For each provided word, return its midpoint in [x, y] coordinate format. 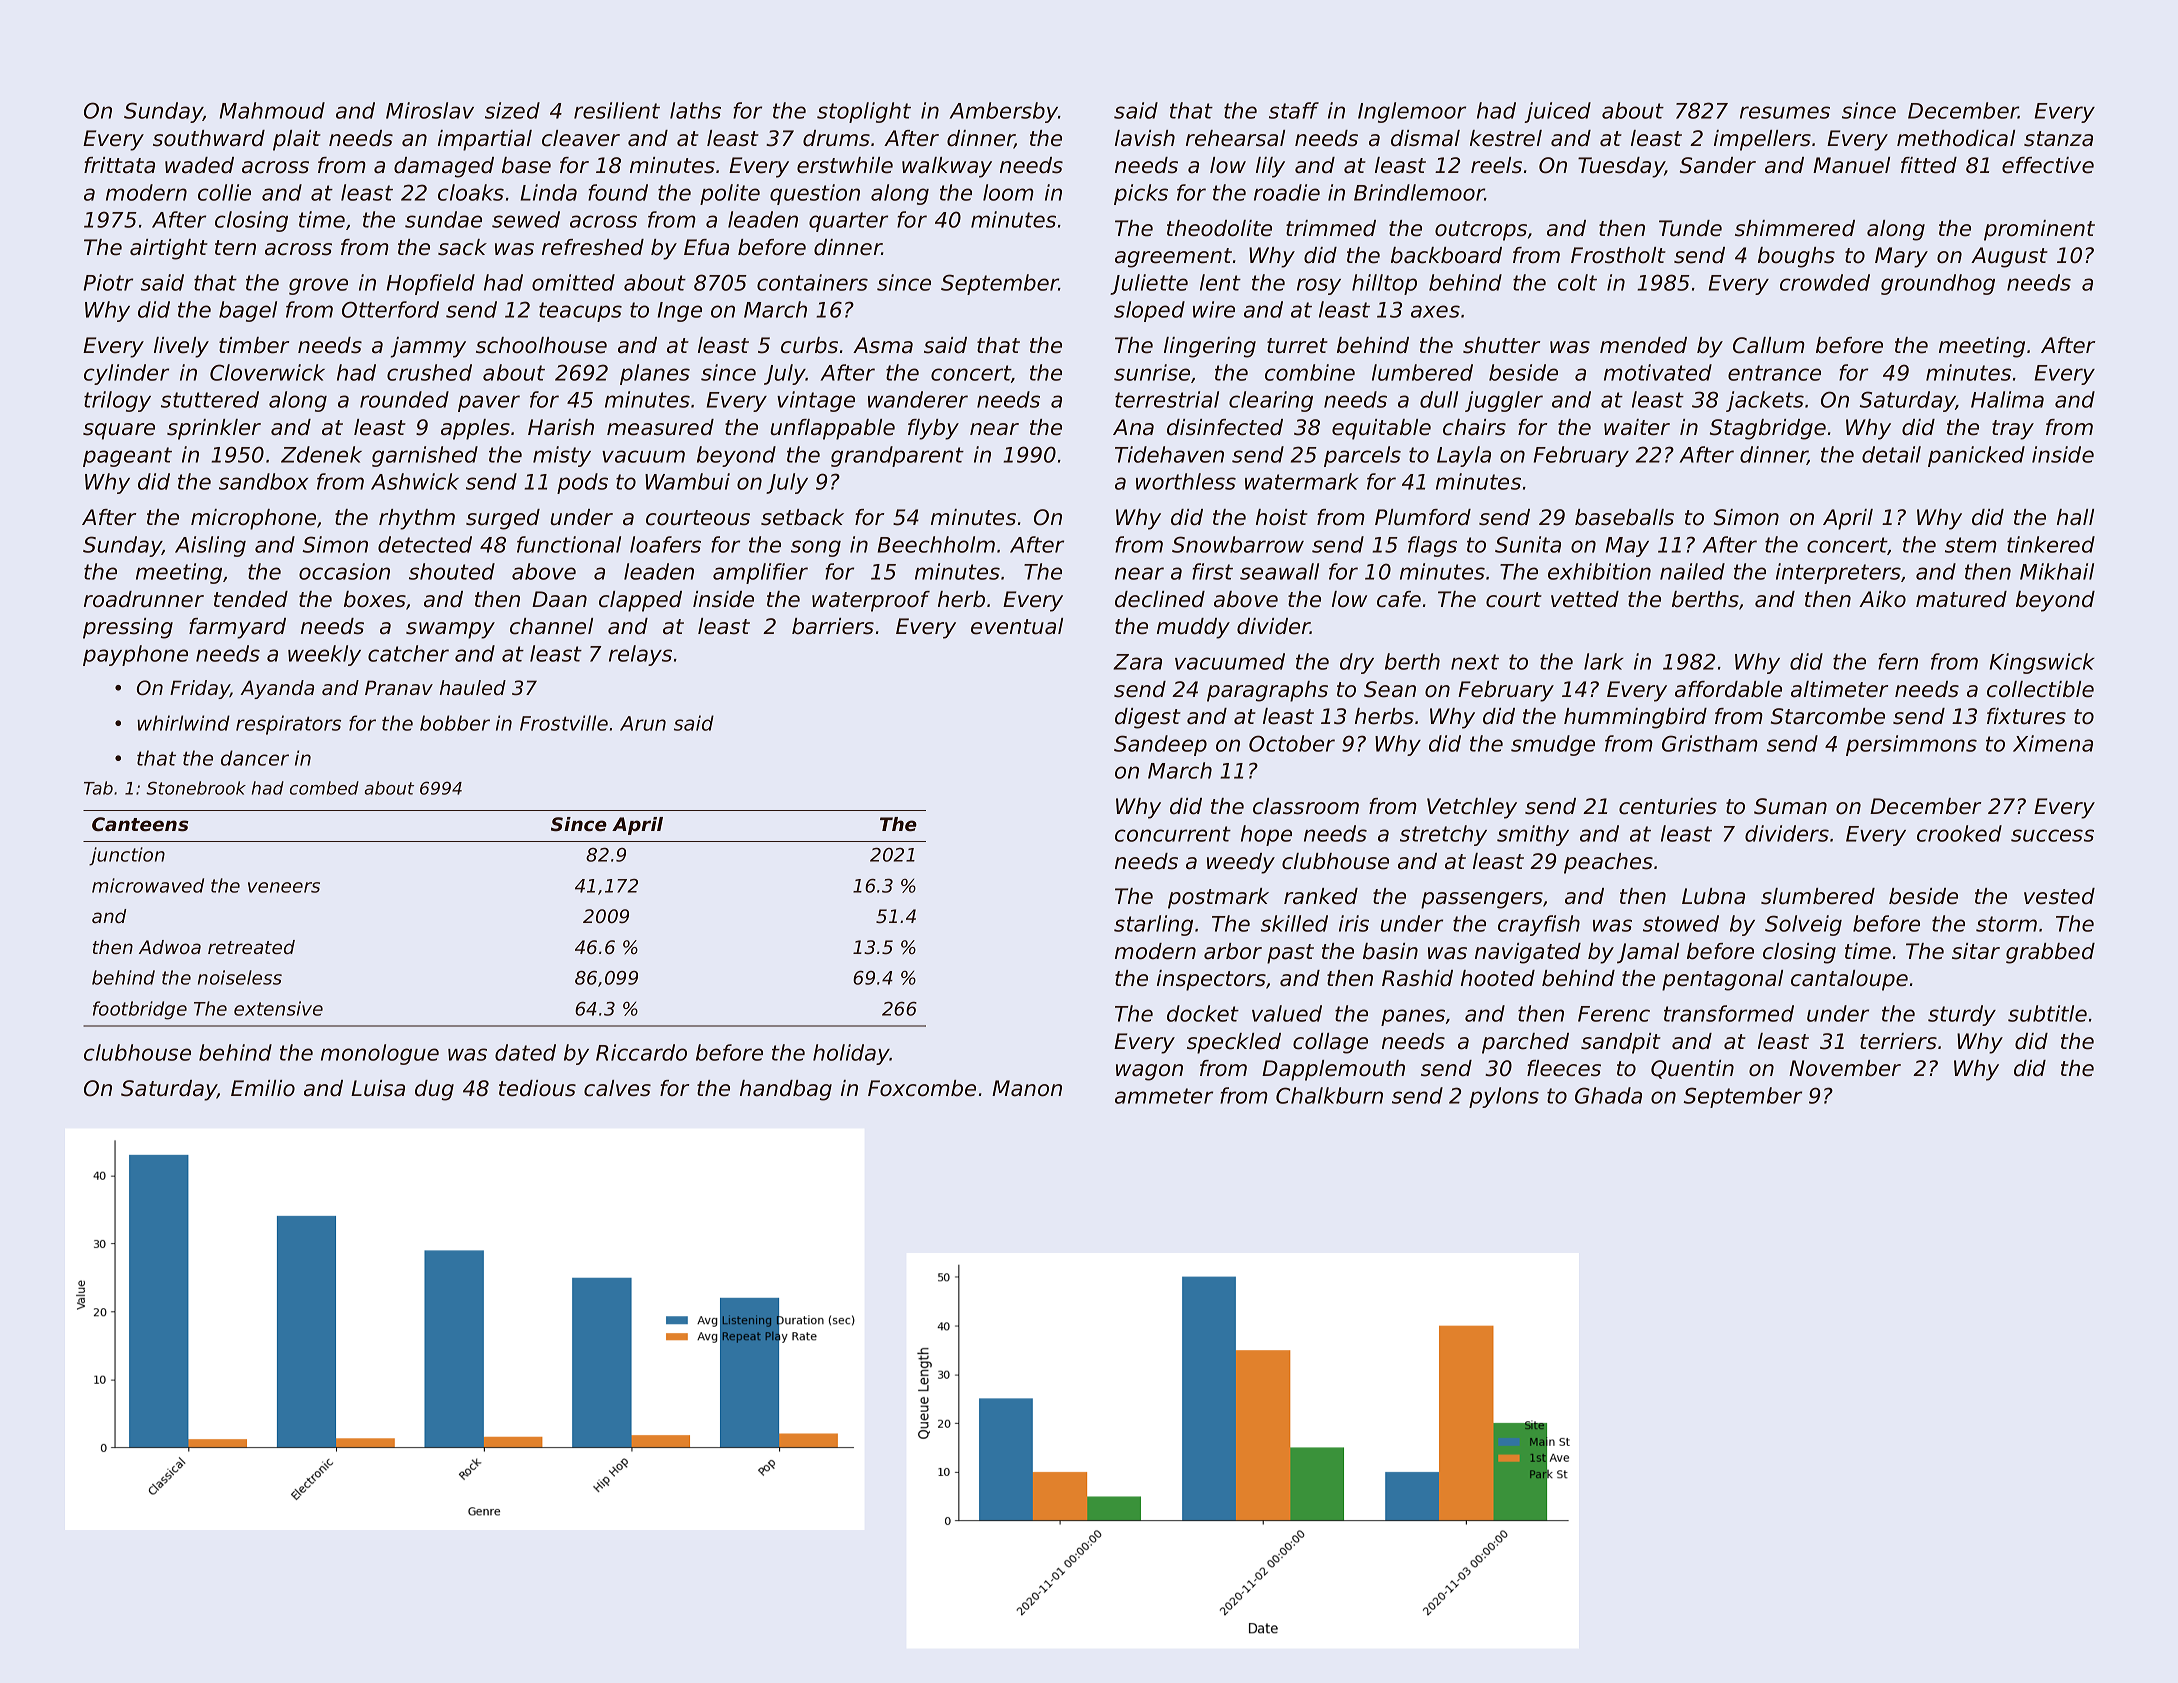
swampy [450, 630]
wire [1214, 309]
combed [324, 788]
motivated [1658, 372]
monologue [380, 1054]
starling [1153, 925]
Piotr [108, 282]
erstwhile [845, 165]
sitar [1976, 951]
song [816, 548]
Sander [1718, 165]
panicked [1976, 456]
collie [224, 192]
